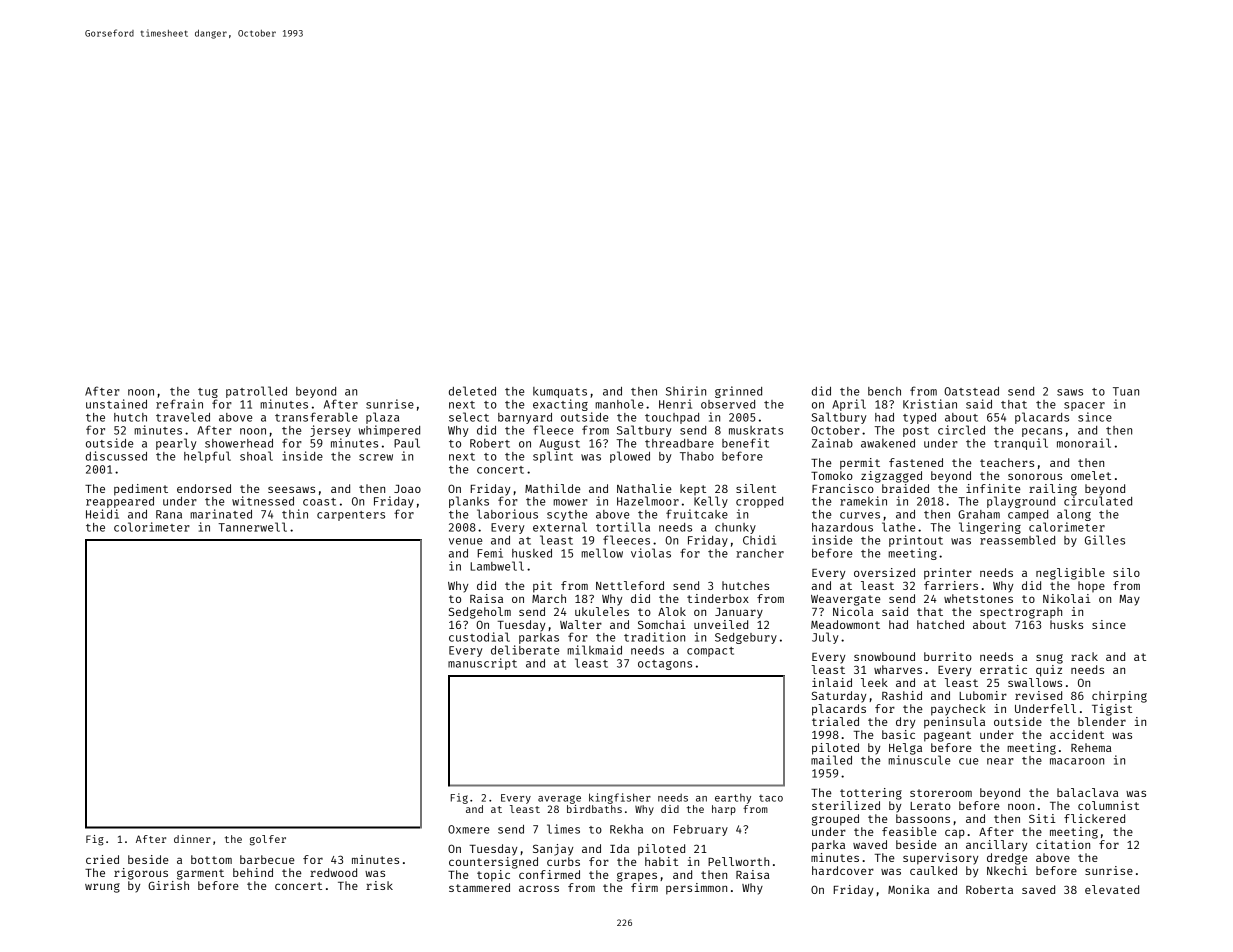  Describe the element at coordinates (581, 624) in the screenshot. I see `Walter` at that location.
